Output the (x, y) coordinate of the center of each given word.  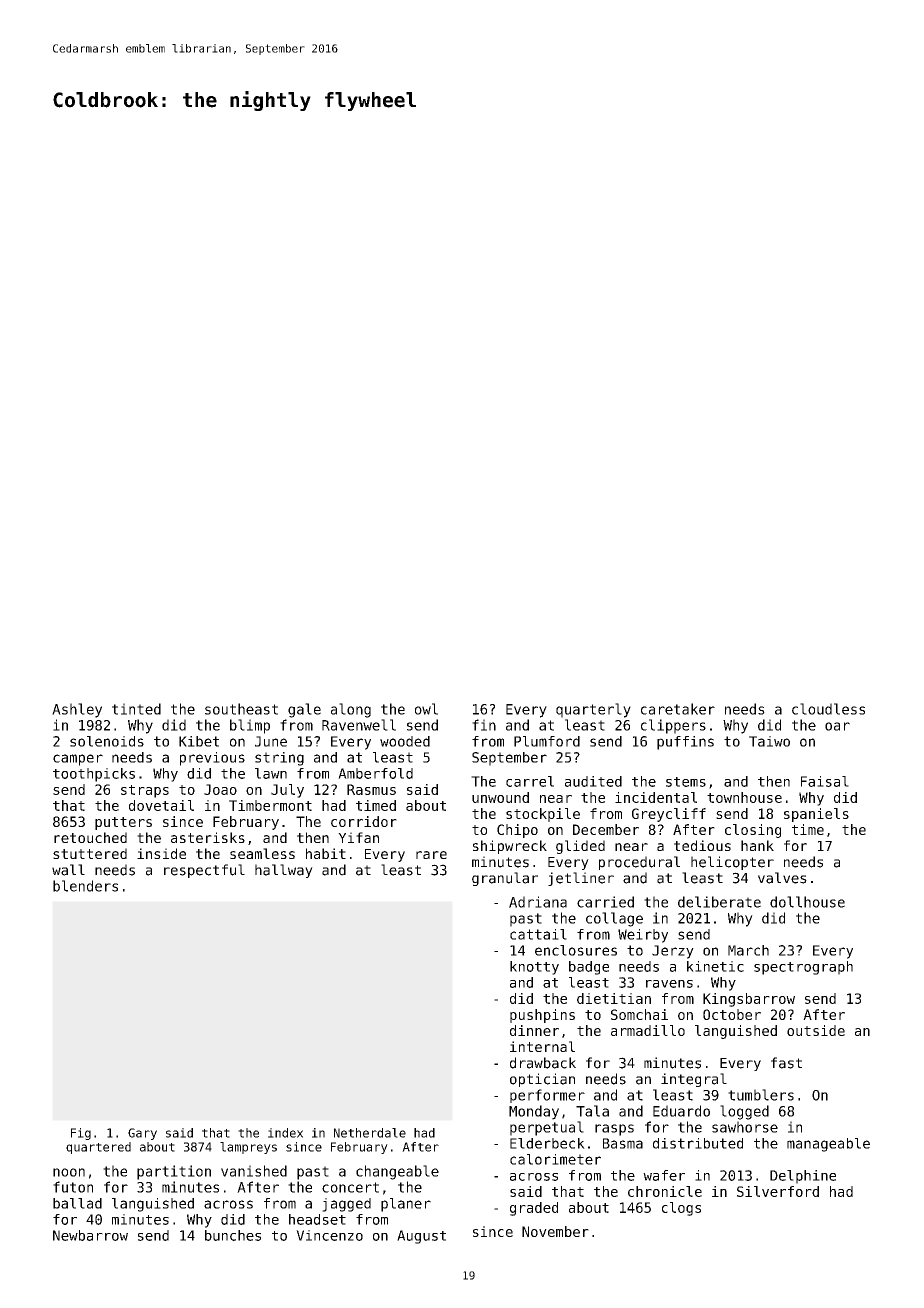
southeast (241, 709)
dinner (534, 1030)
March (748, 950)
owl (426, 709)
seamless (262, 853)
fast (786, 1063)
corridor (364, 821)
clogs (681, 1209)
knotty (534, 968)
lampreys (248, 1148)
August (421, 1237)
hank (757, 845)
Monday (534, 1112)
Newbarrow (90, 1235)
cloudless (828, 709)
